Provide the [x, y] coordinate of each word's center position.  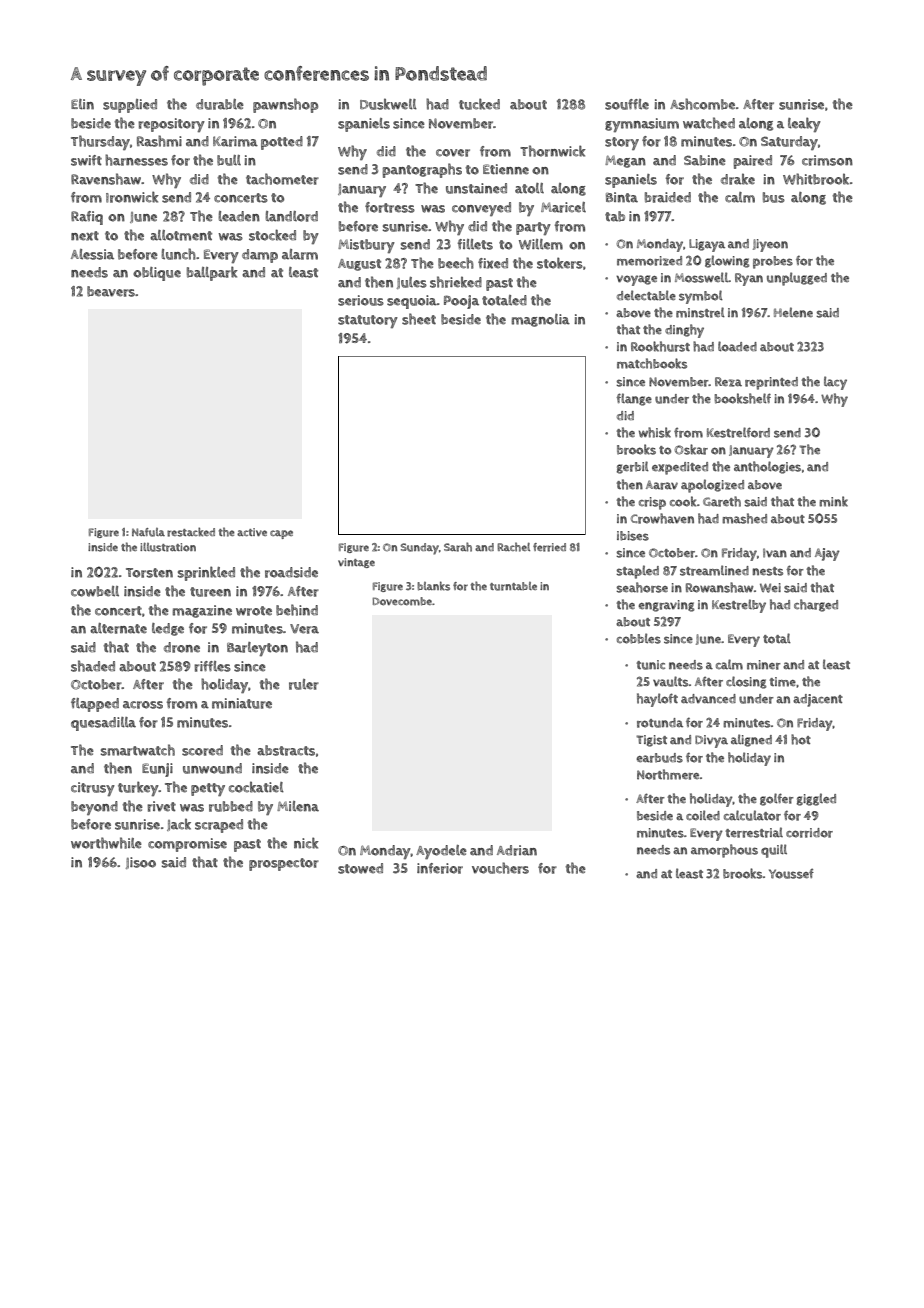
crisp [652, 503]
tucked [479, 104]
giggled [816, 799]
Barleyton [257, 649]
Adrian [517, 850]
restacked [191, 532]
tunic [650, 665]
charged [816, 605]
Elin [82, 104]
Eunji [157, 770]
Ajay [827, 554]
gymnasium [642, 125]
